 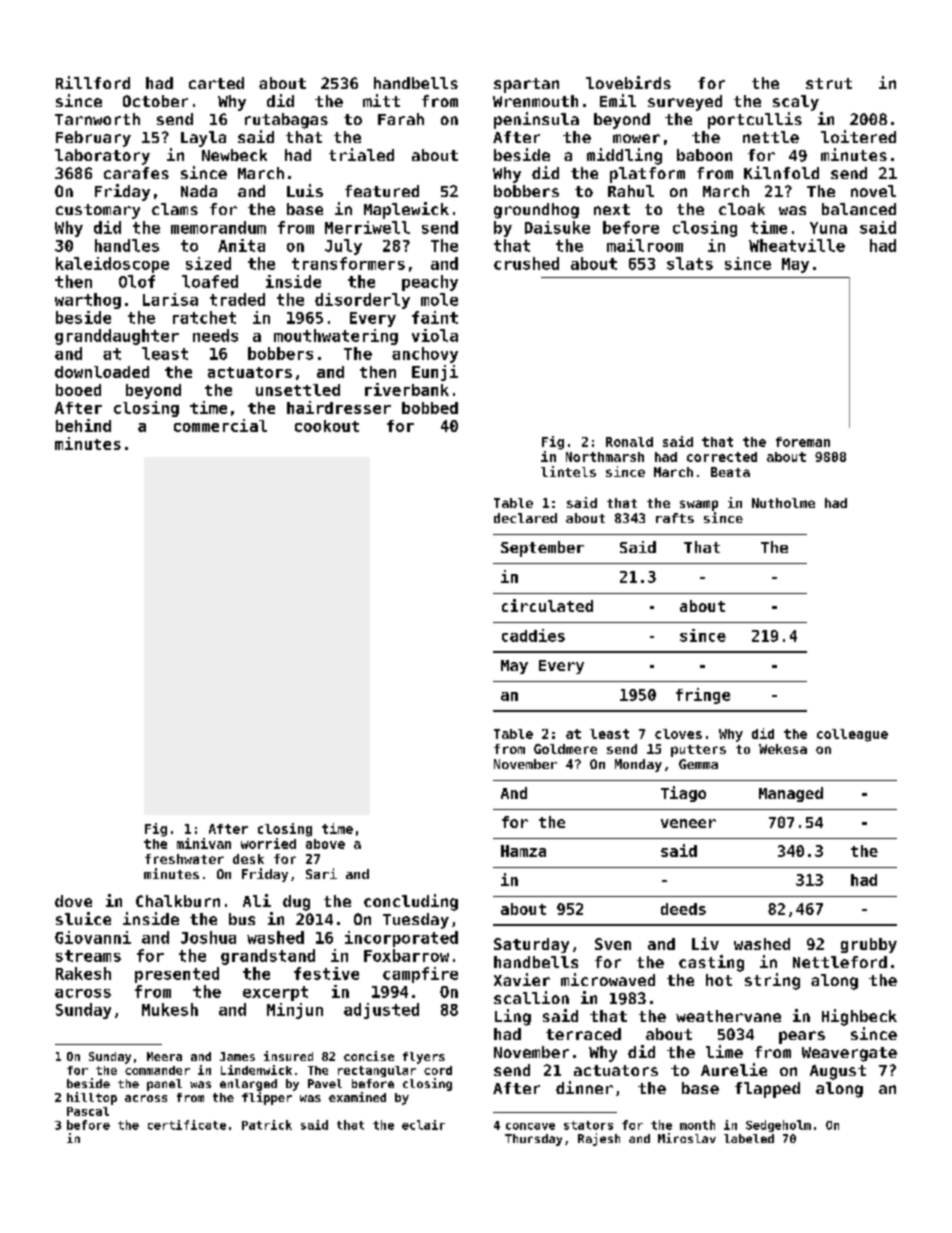 What do you see at coordinates (869, 945) in the screenshot?
I see `grubby` at bounding box center [869, 945].
